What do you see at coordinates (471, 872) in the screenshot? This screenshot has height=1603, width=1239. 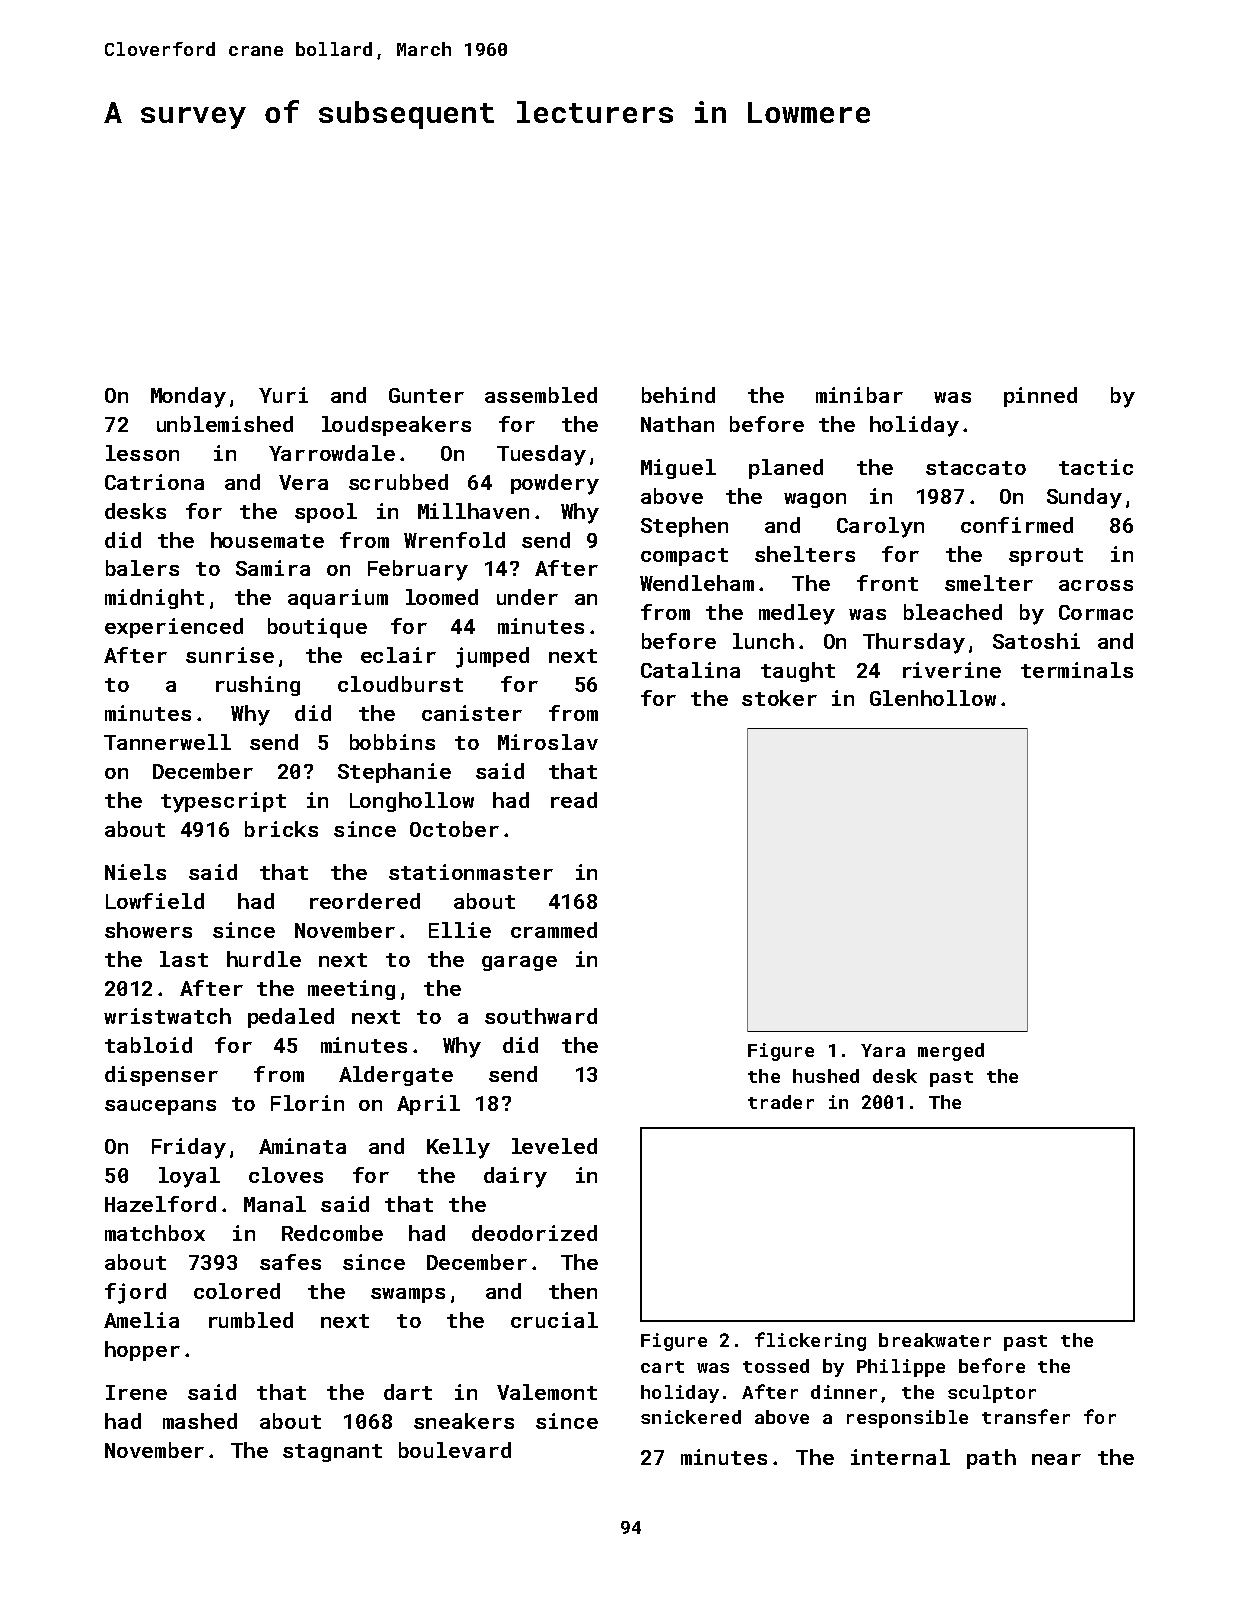 I see `stationmaster` at bounding box center [471, 872].
